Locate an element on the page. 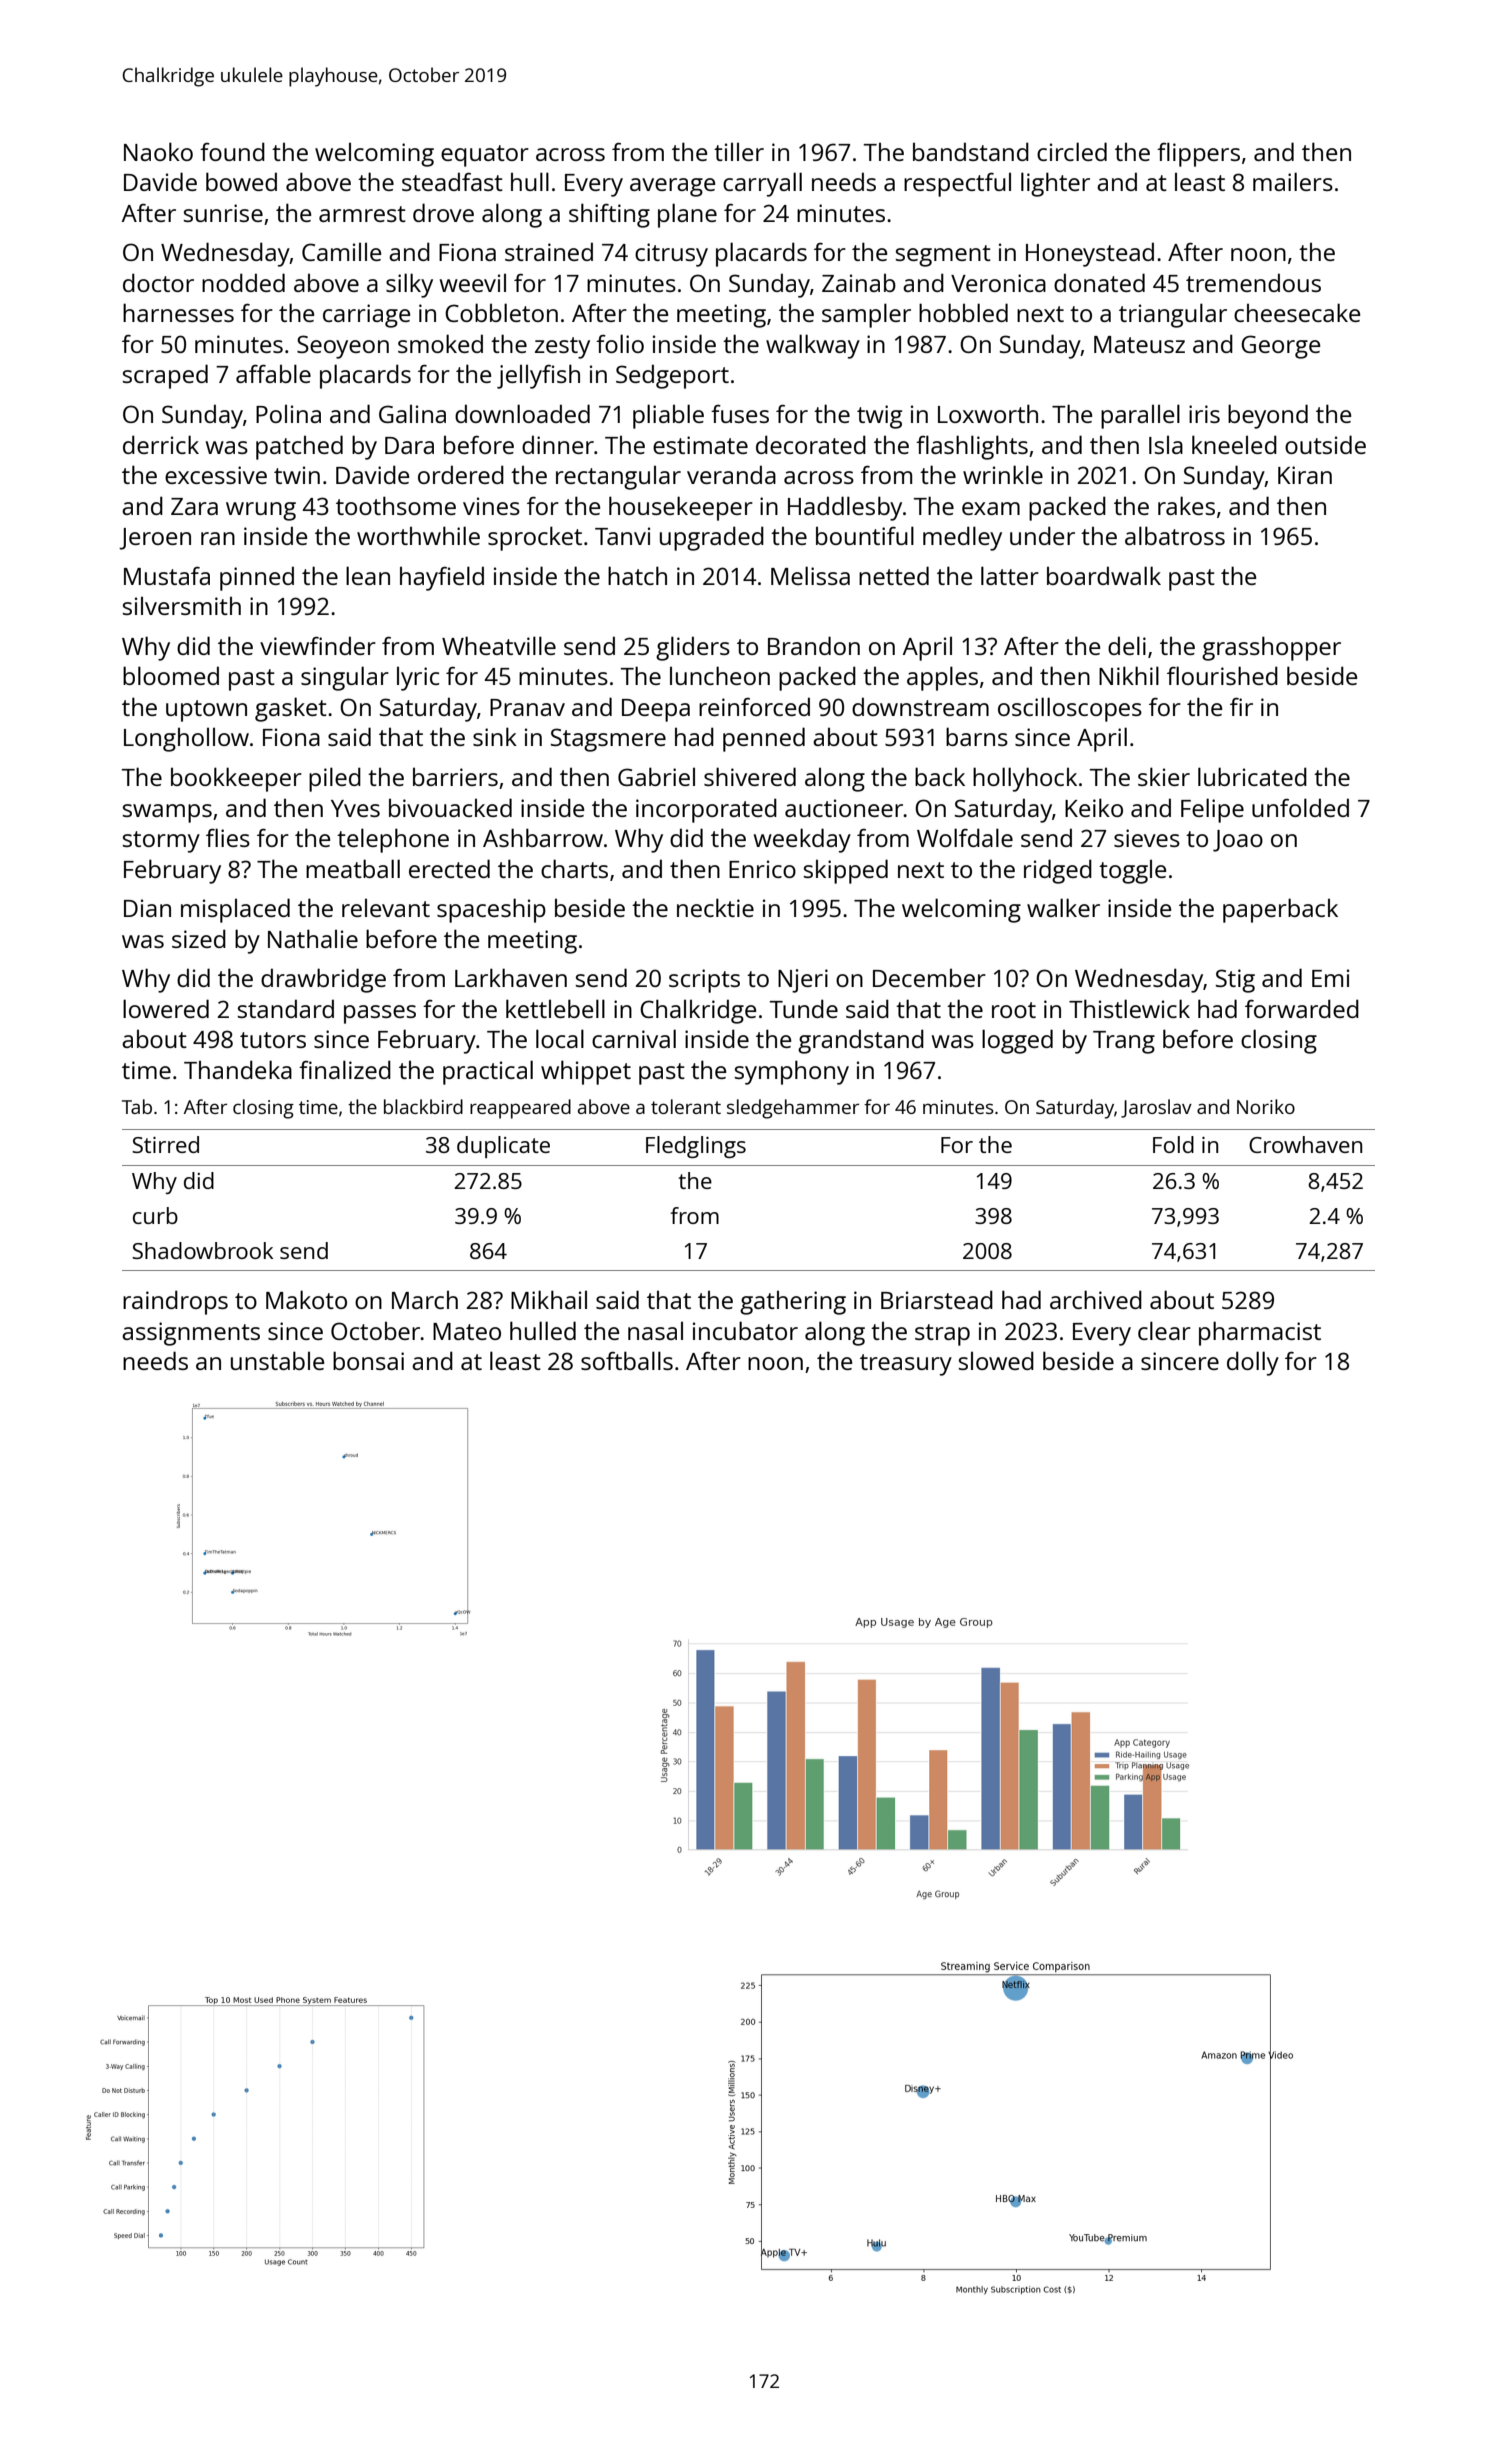 This image has height=2464, width=1496. skipped is located at coordinates (846, 871).
